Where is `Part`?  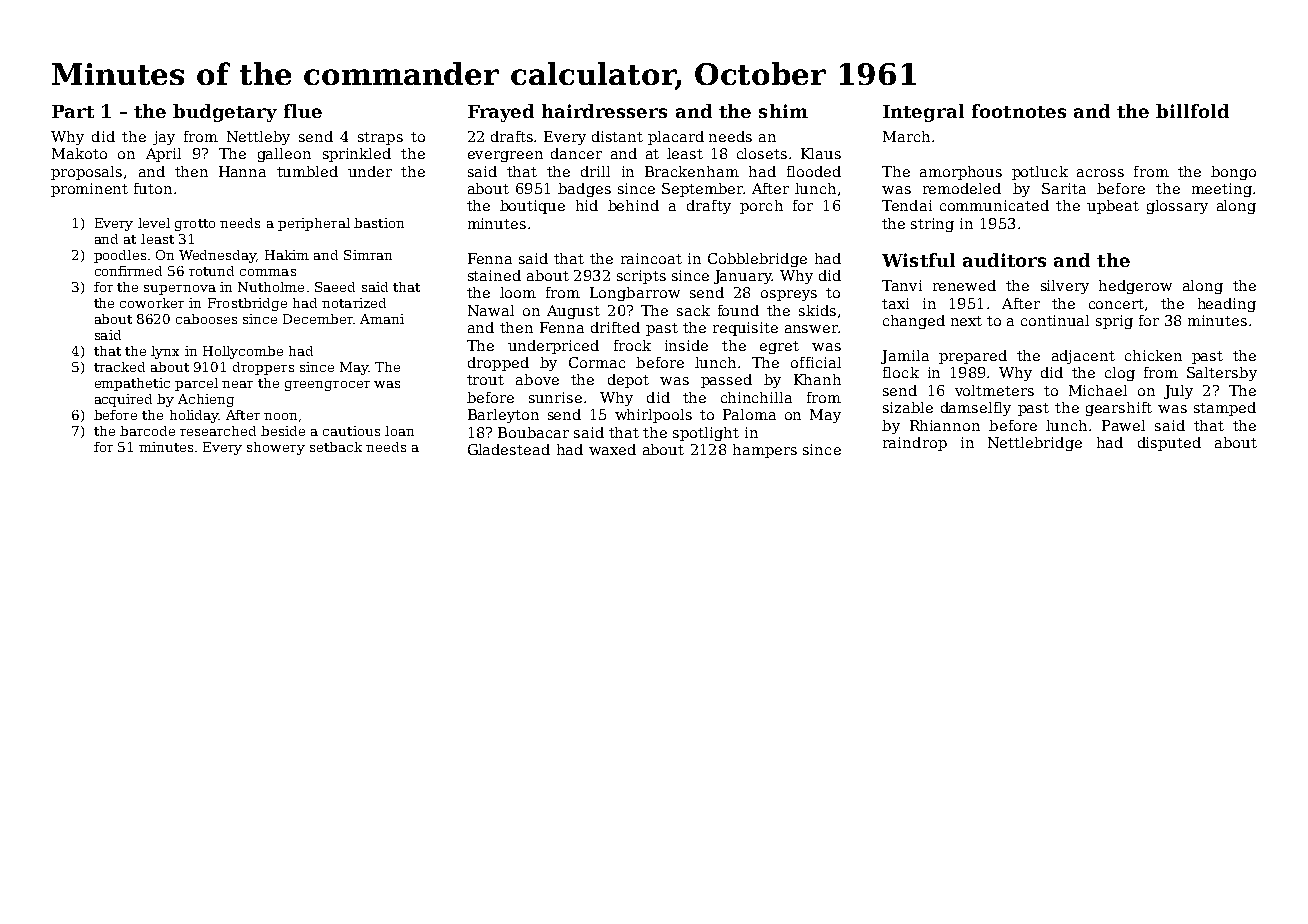 Part is located at coordinates (73, 111).
